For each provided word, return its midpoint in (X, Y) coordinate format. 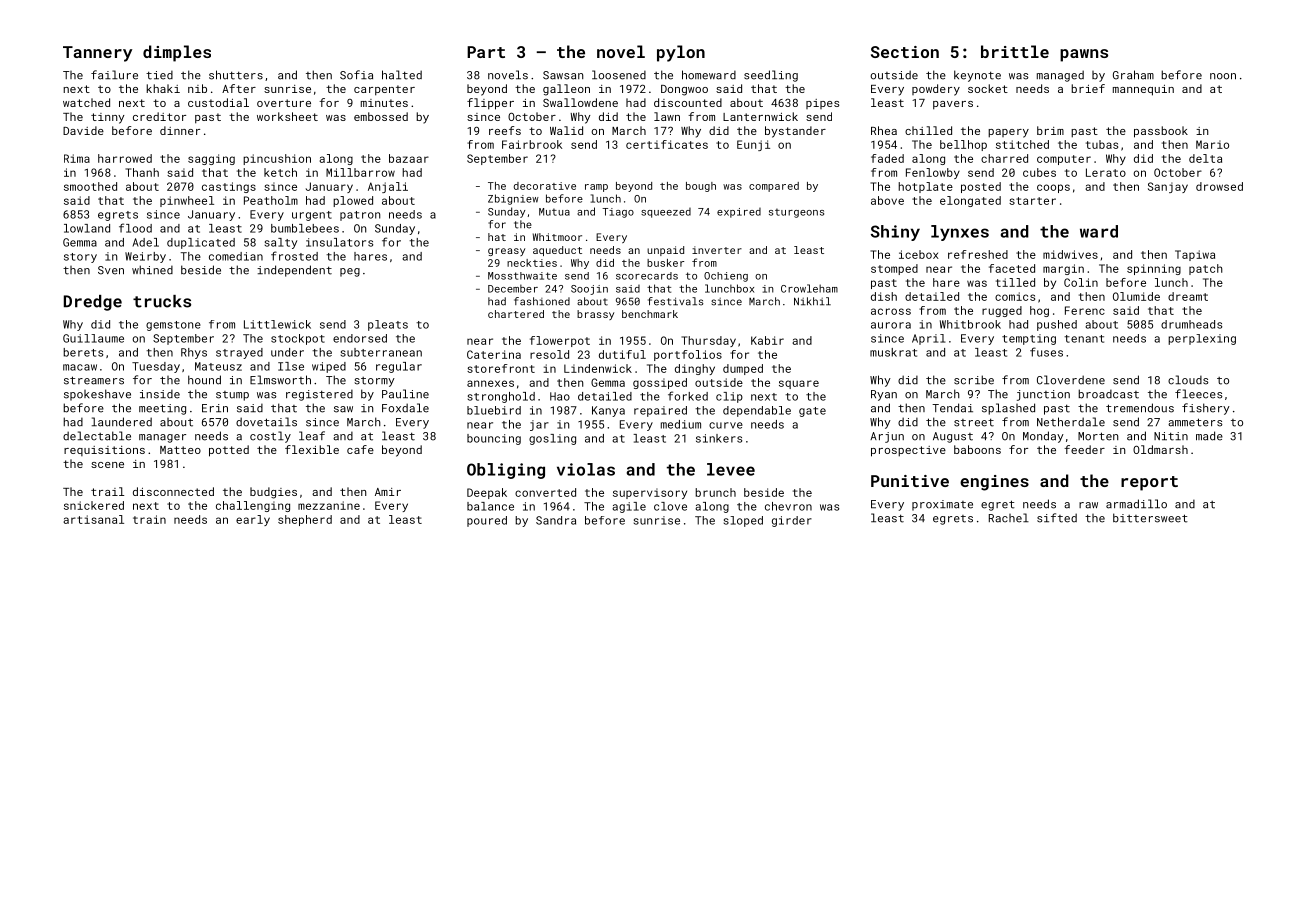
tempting (1029, 339)
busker (665, 263)
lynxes (960, 233)
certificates (667, 144)
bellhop (963, 145)
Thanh (142, 172)
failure (114, 75)
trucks (162, 301)
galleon (566, 90)
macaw (80, 367)
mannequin (1143, 90)
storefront (501, 368)
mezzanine (329, 505)
